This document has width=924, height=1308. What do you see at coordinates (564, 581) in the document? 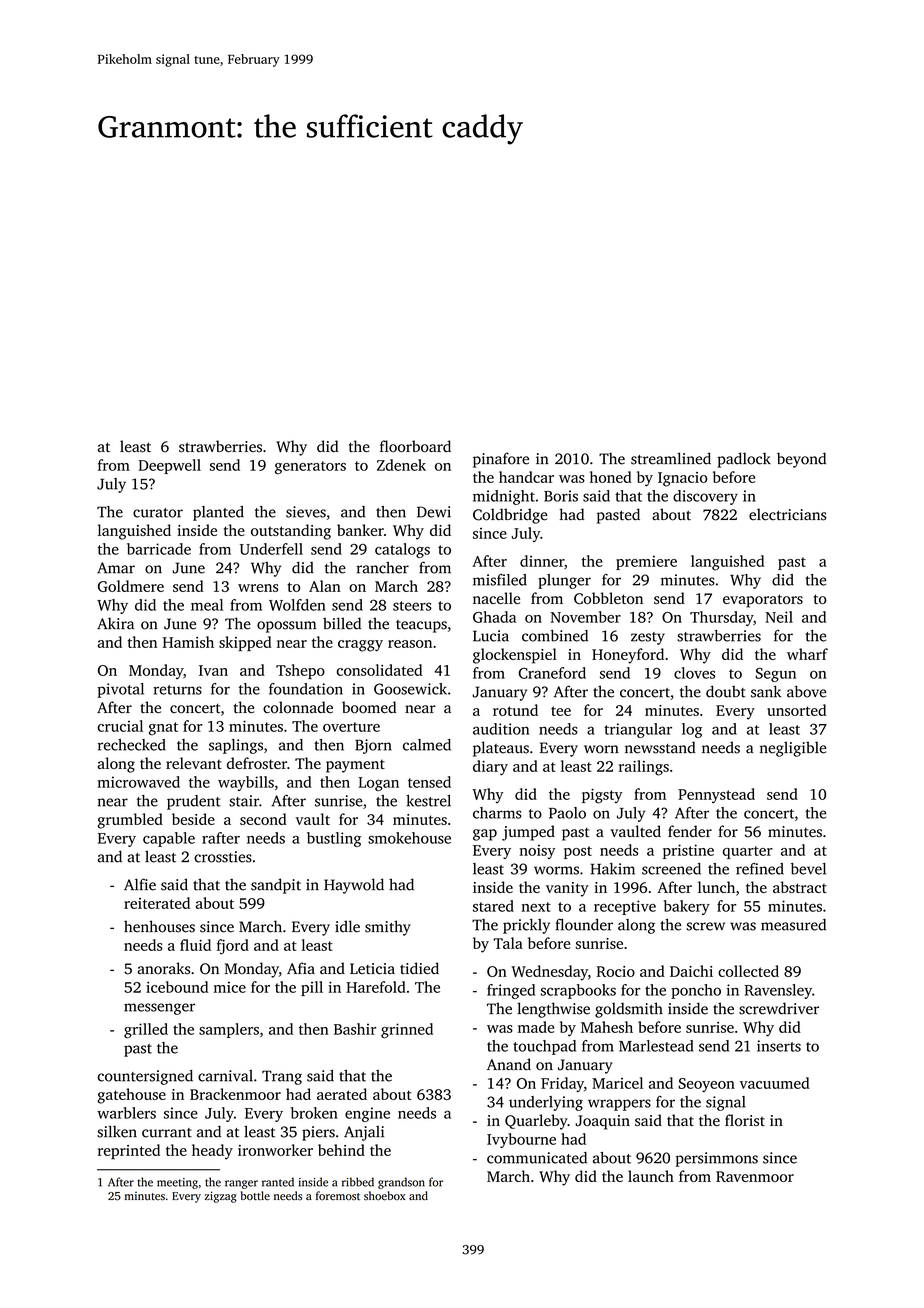
I see `plunger` at bounding box center [564, 581].
